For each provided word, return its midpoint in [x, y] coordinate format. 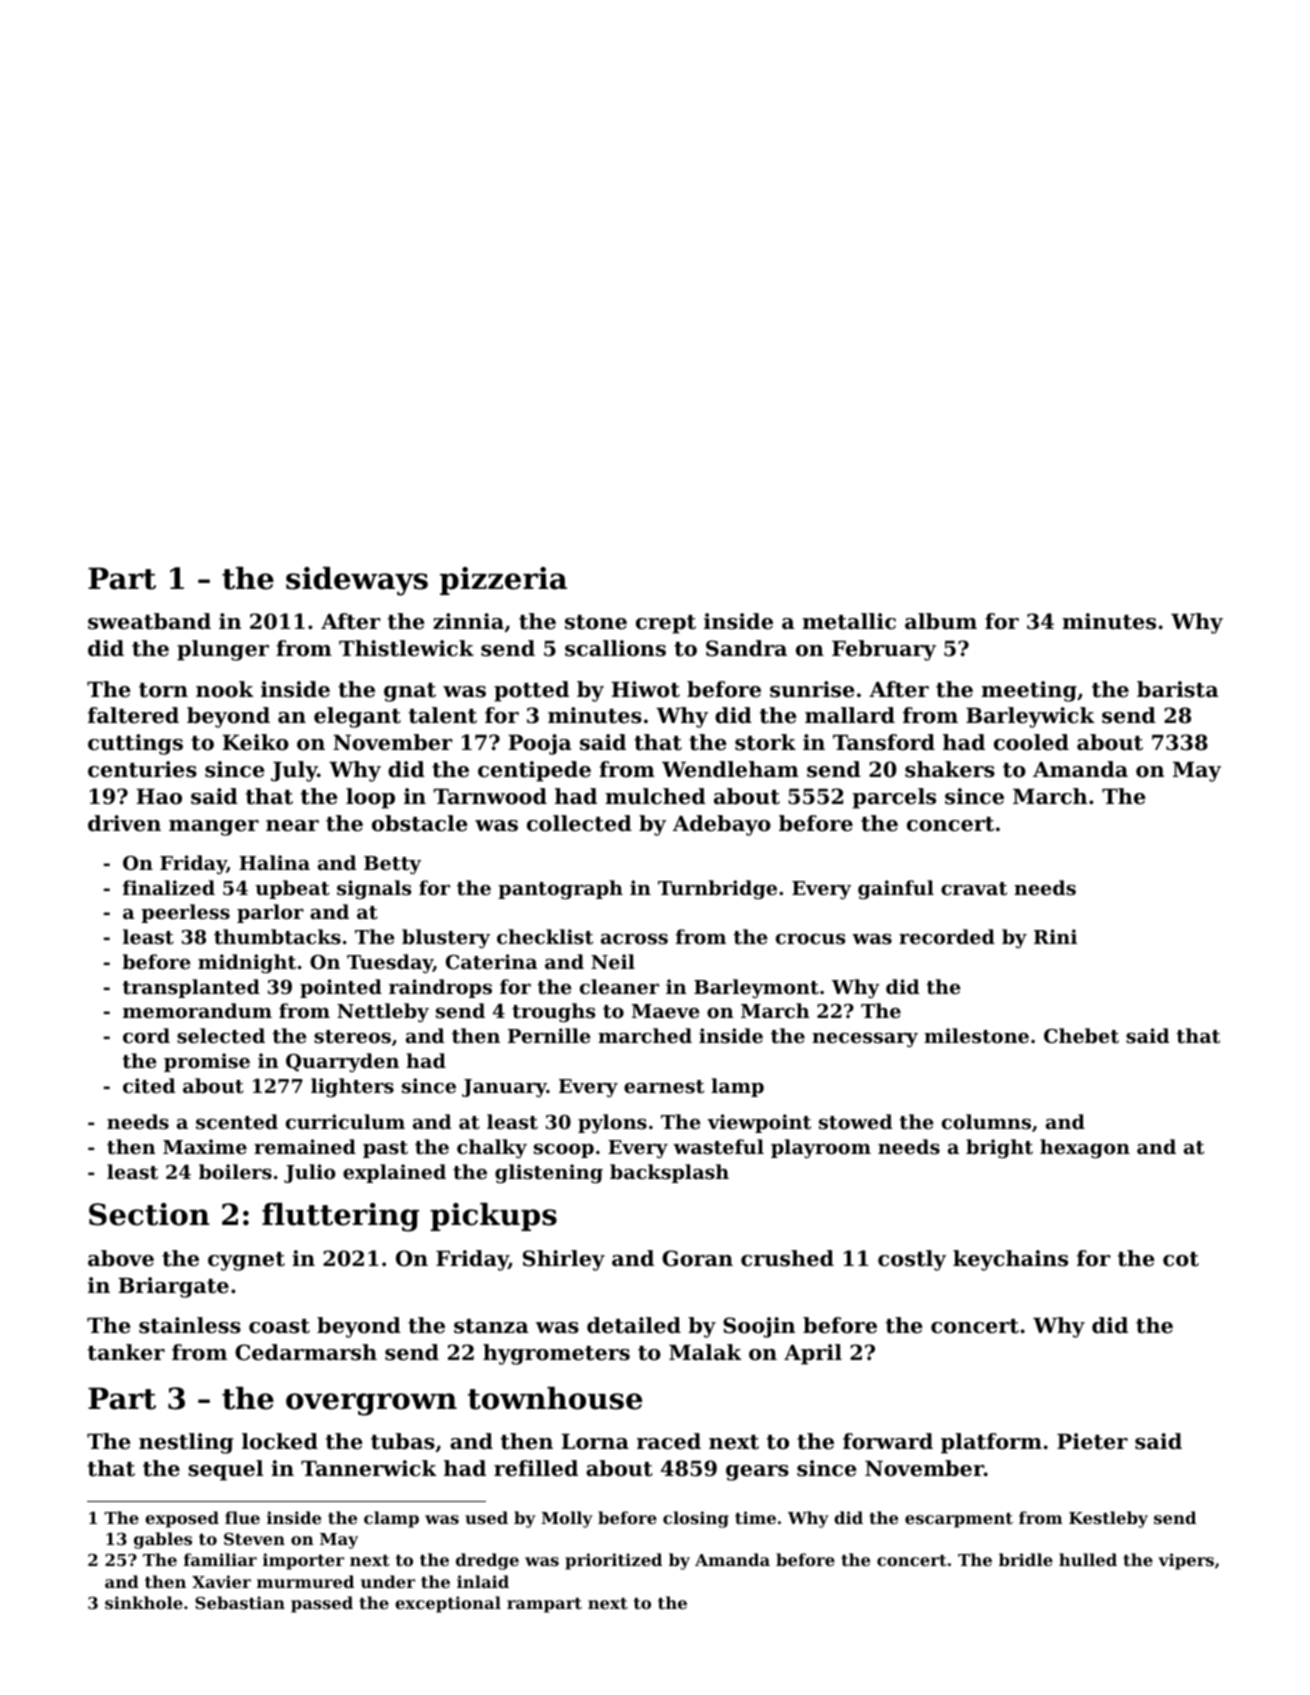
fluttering [340, 1217]
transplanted [191, 988]
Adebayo [722, 825]
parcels [894, 798]
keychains [1010, 1260]
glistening [549, 1174]
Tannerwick [369, 1468]
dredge [487, 1561]
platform [991, 1443]
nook [225, 689]
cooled [1031, 742]
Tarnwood [490, 796]
